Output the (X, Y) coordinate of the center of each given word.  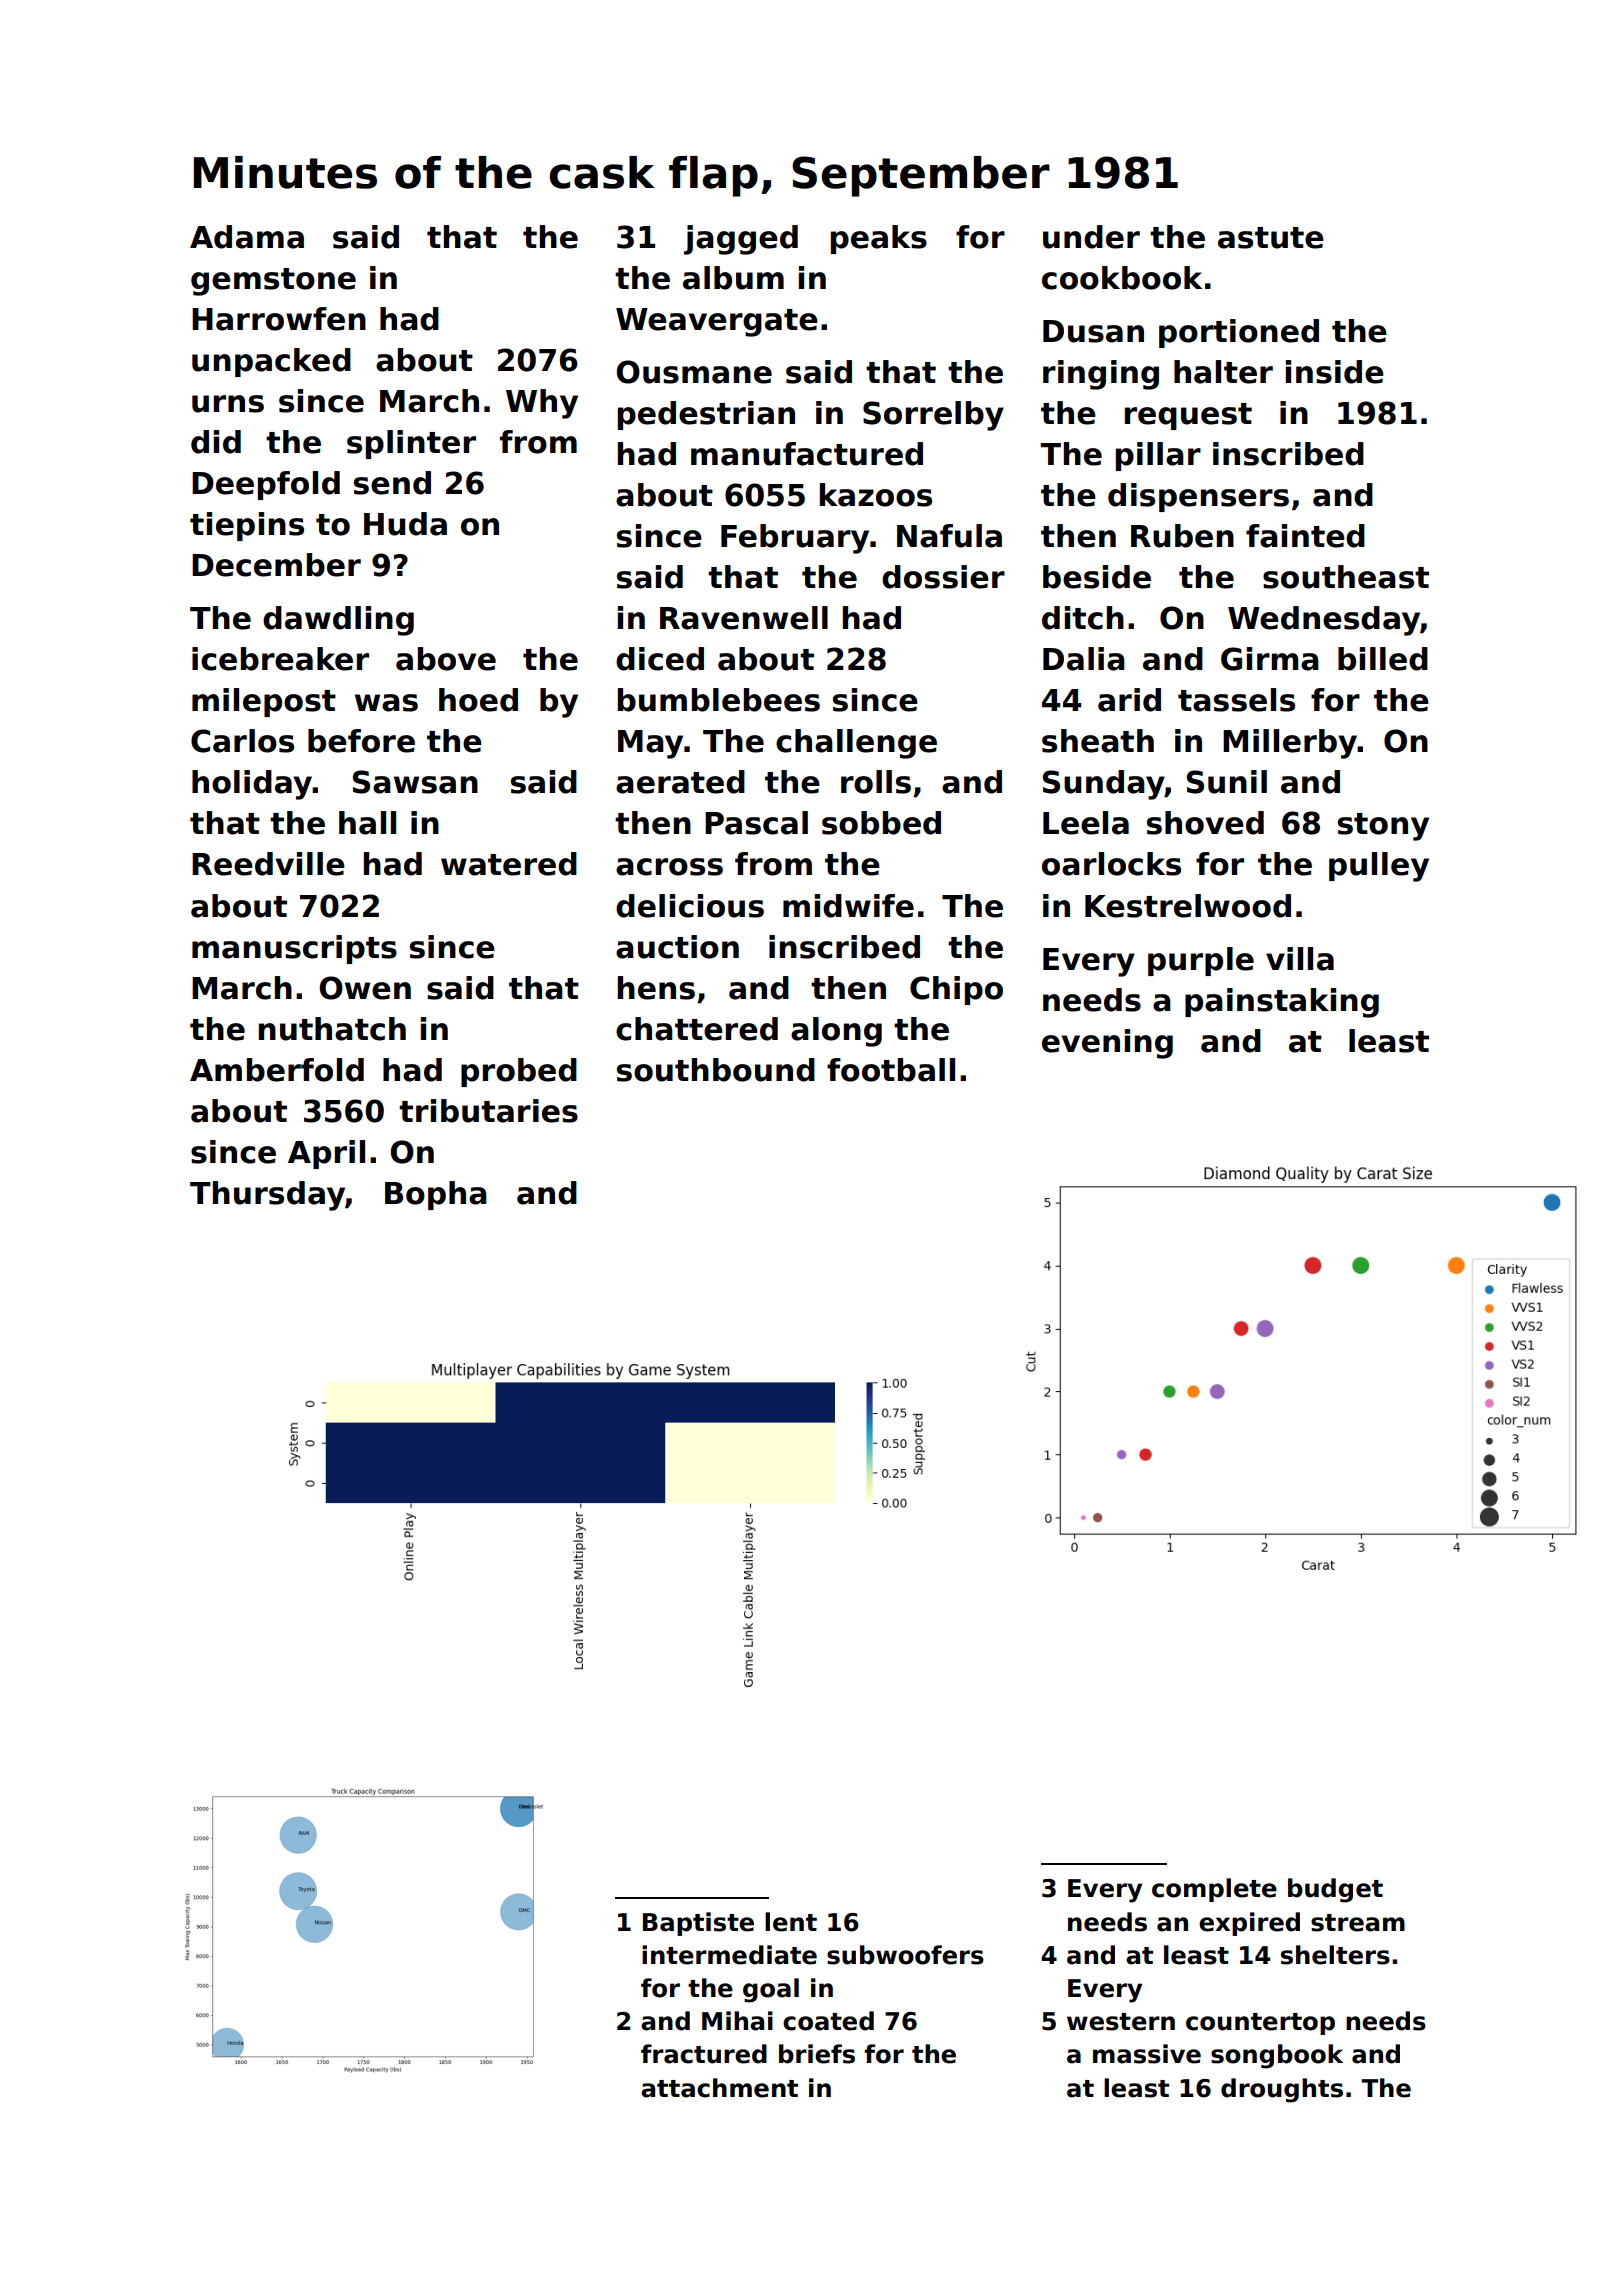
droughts (1282, 2090)
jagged (741, 240)
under (1091, 237)
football (891, 1070)
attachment (719, 2088)
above (446, 659)
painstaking (1282, 1003)
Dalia (1084, 659)
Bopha (436, 1195)
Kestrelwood (1188, 906)
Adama (247, 237)
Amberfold (277, 1070)
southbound (716, 1070)
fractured (704, 2054)
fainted (1305, 536)
